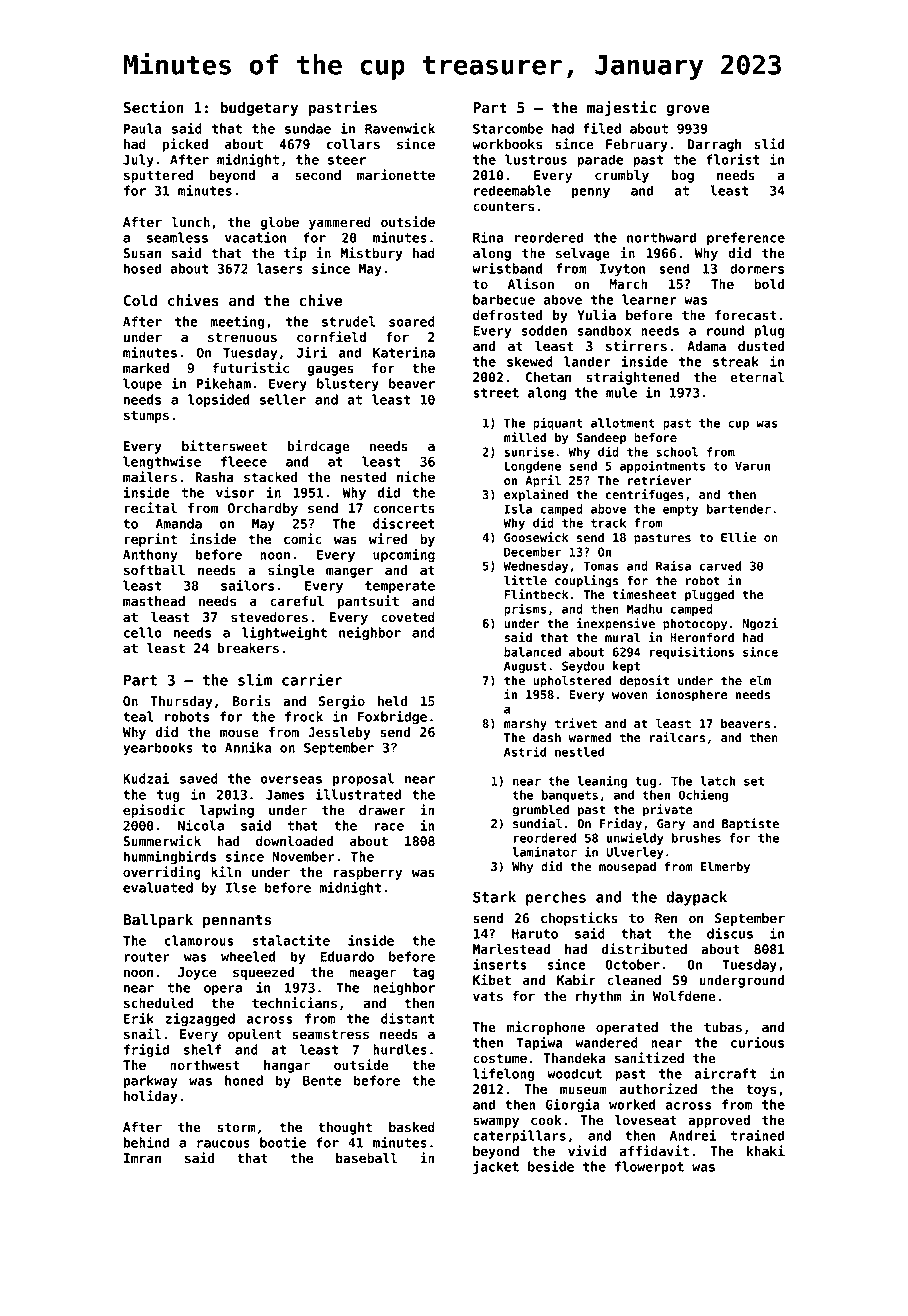 The width and height of the screenshot is (908, 1316). Describe the element at coordinates (761, 346) in the screenshot. I see `dusted` at that location.
